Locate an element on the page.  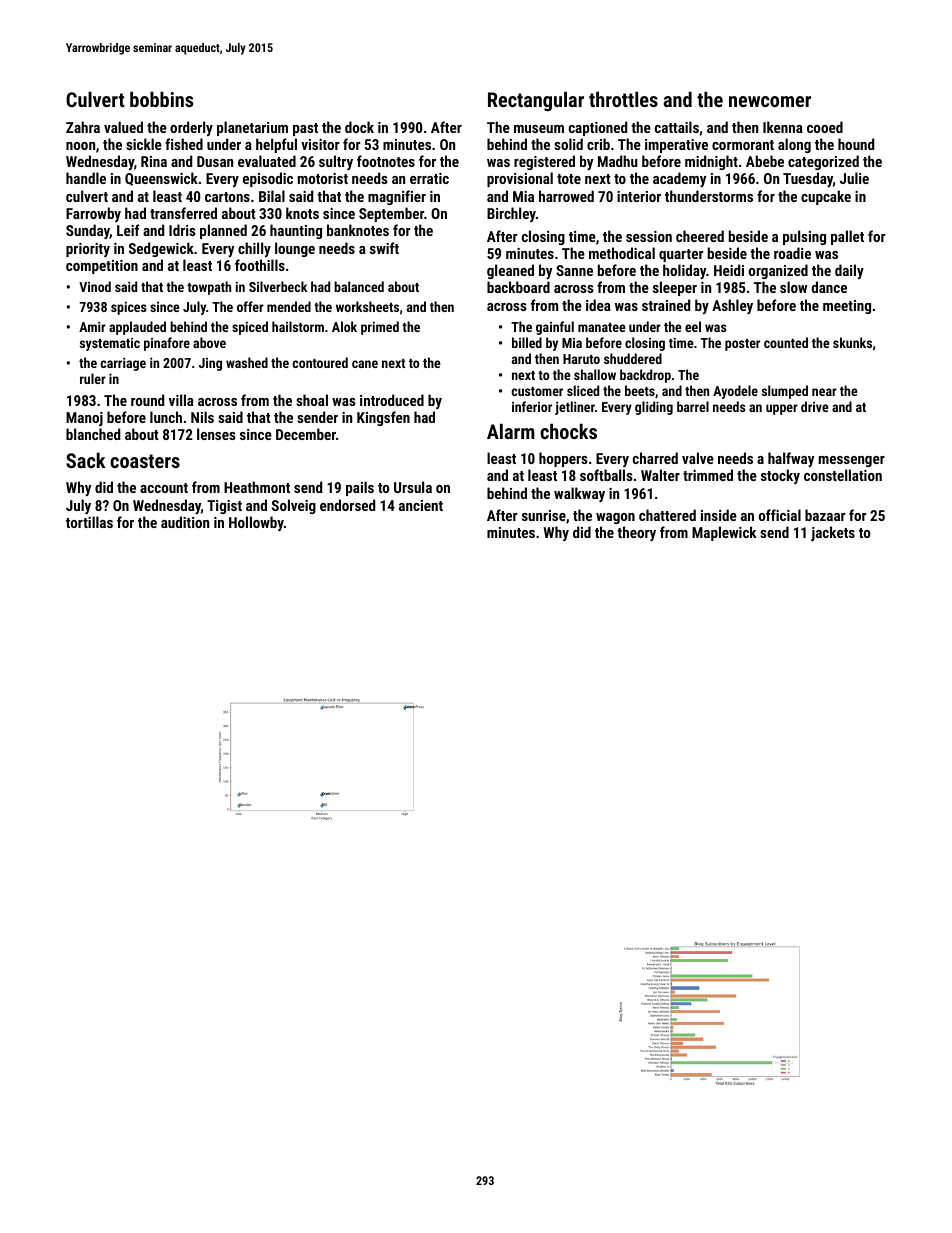
noon is located at coordinates (80, 146).
